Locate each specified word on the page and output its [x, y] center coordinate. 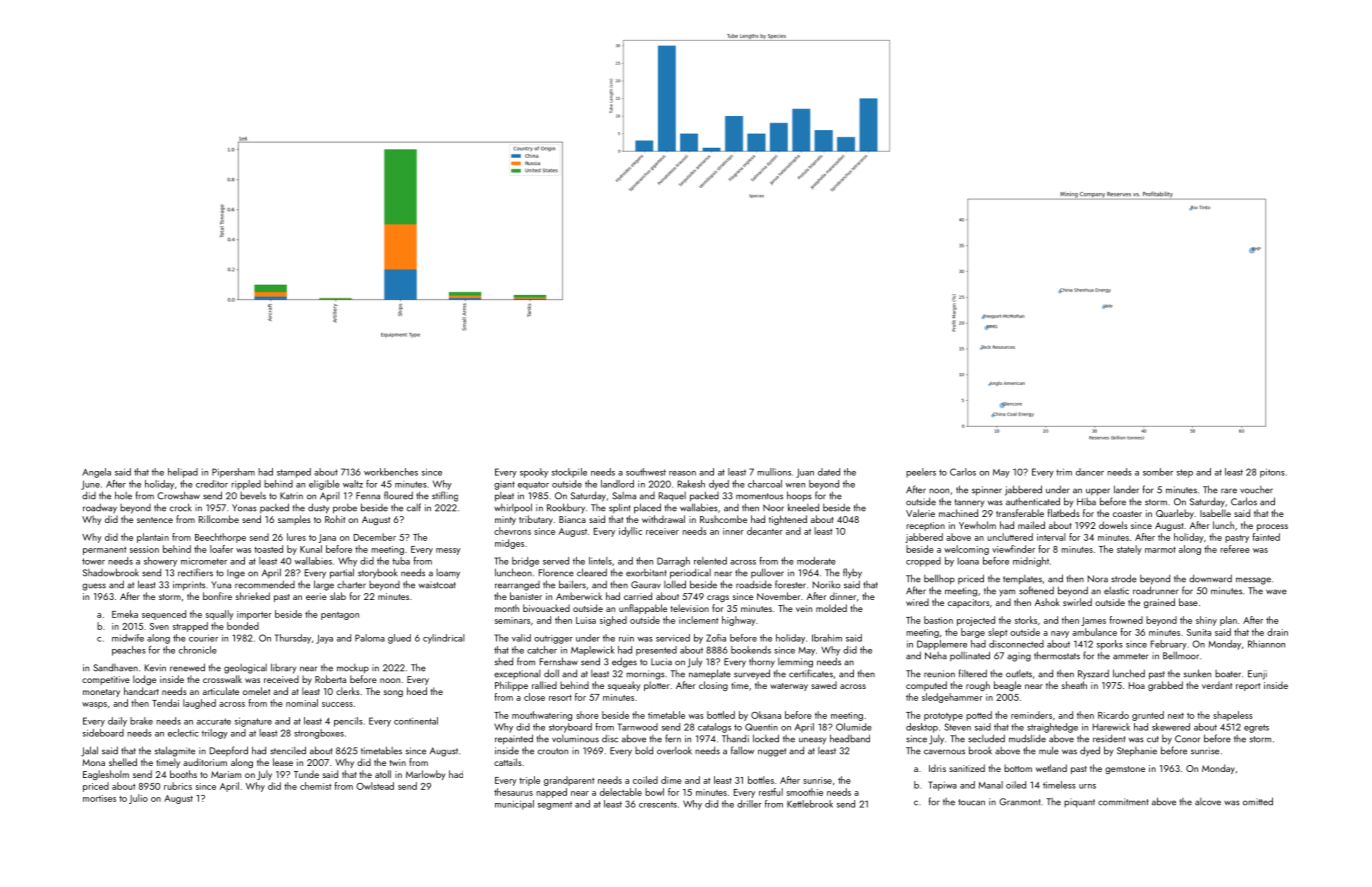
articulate [221, 691]
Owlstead [375, 786]
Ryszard [1093, 674]
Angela [96, 473]
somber [1158, 472]
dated [829, 472]
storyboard [570, 728]
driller [749, 804]
